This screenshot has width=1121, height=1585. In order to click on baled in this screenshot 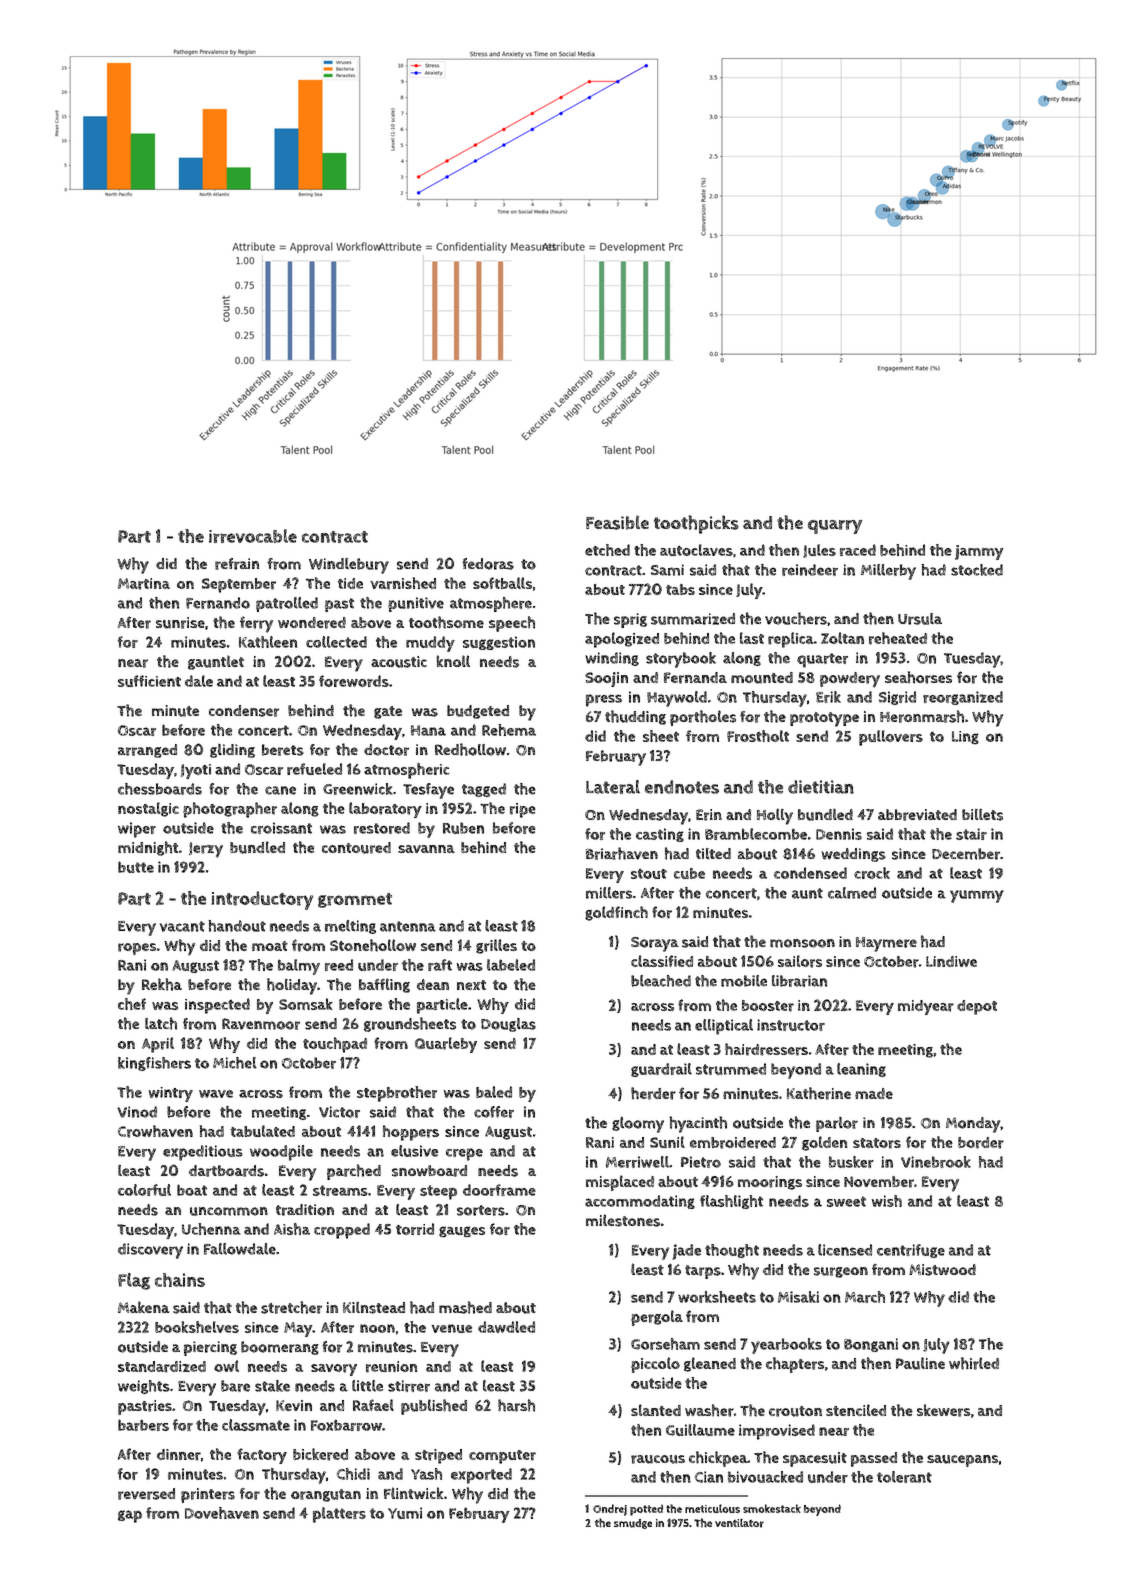, I will do `click(494, 1092)`.
